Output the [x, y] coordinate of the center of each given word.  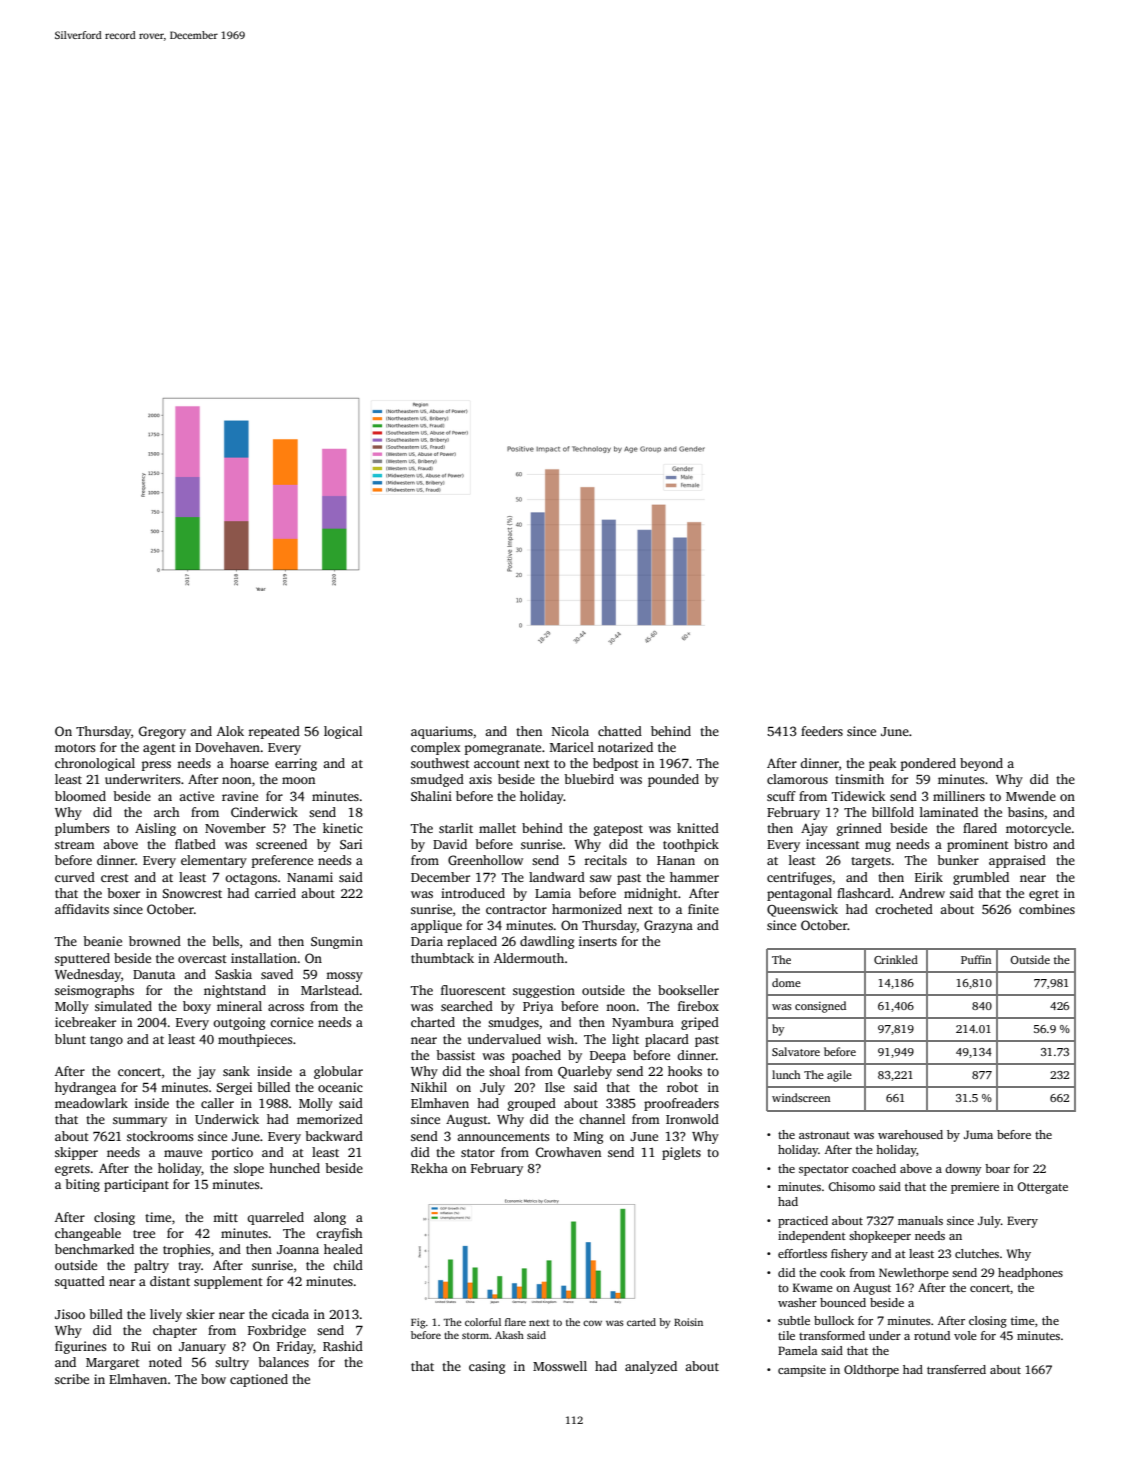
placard [667, 1040]
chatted [620, 731]
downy [963, 1170]
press [156, 766]
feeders [822, 731]
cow [592, 1323]
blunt [70, 1039]
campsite [802, 1371]
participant [136, 1185]
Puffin [976, 959]
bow [213, 1379]
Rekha [429, 1168]
